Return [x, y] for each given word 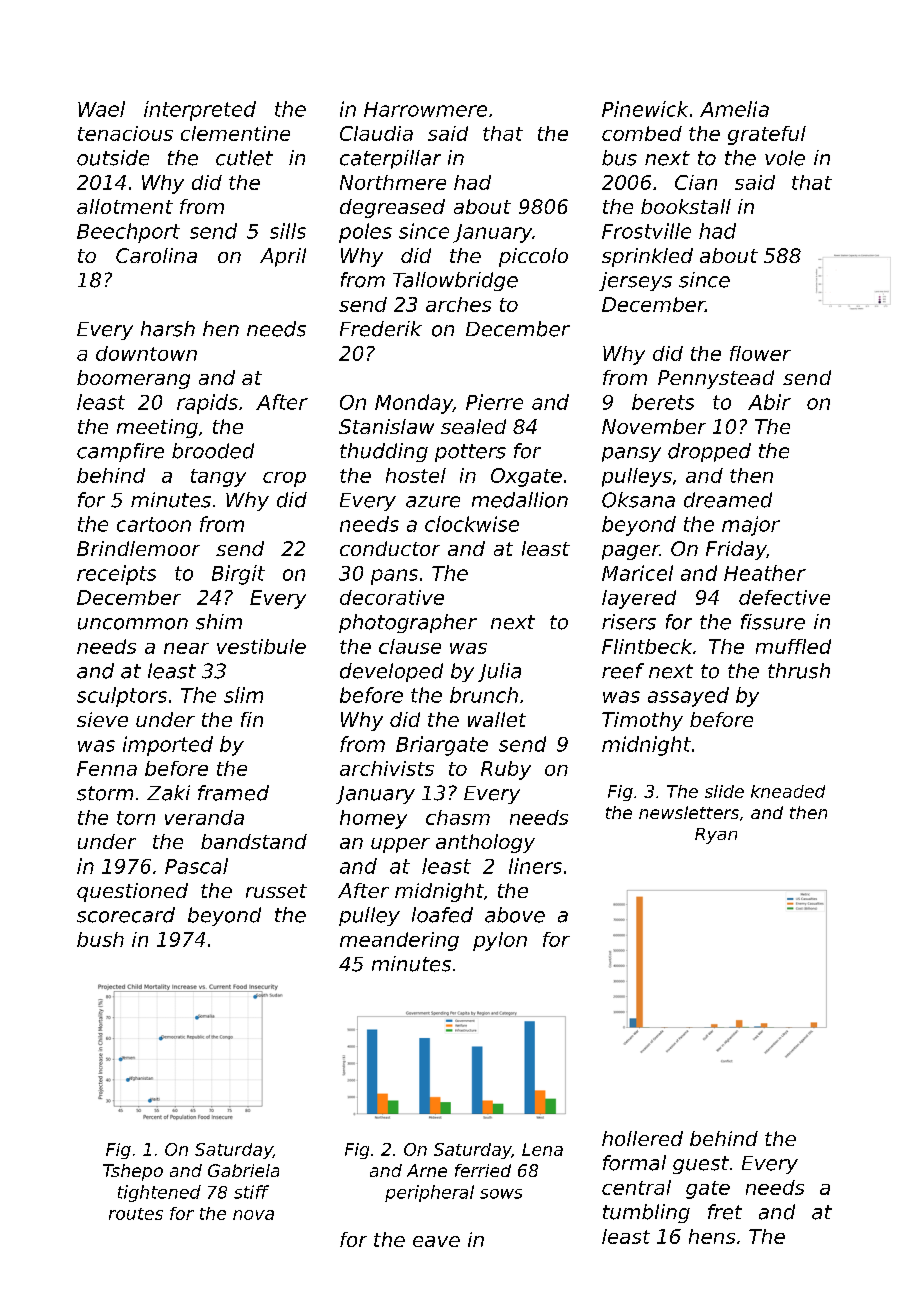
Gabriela [243, 1170]
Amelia [734, 109]
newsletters [689, 812]
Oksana [638, 500]
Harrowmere [425, 109]
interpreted [200, 111]
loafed [442, 915]
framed [233, 793]
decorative [392, 597]
